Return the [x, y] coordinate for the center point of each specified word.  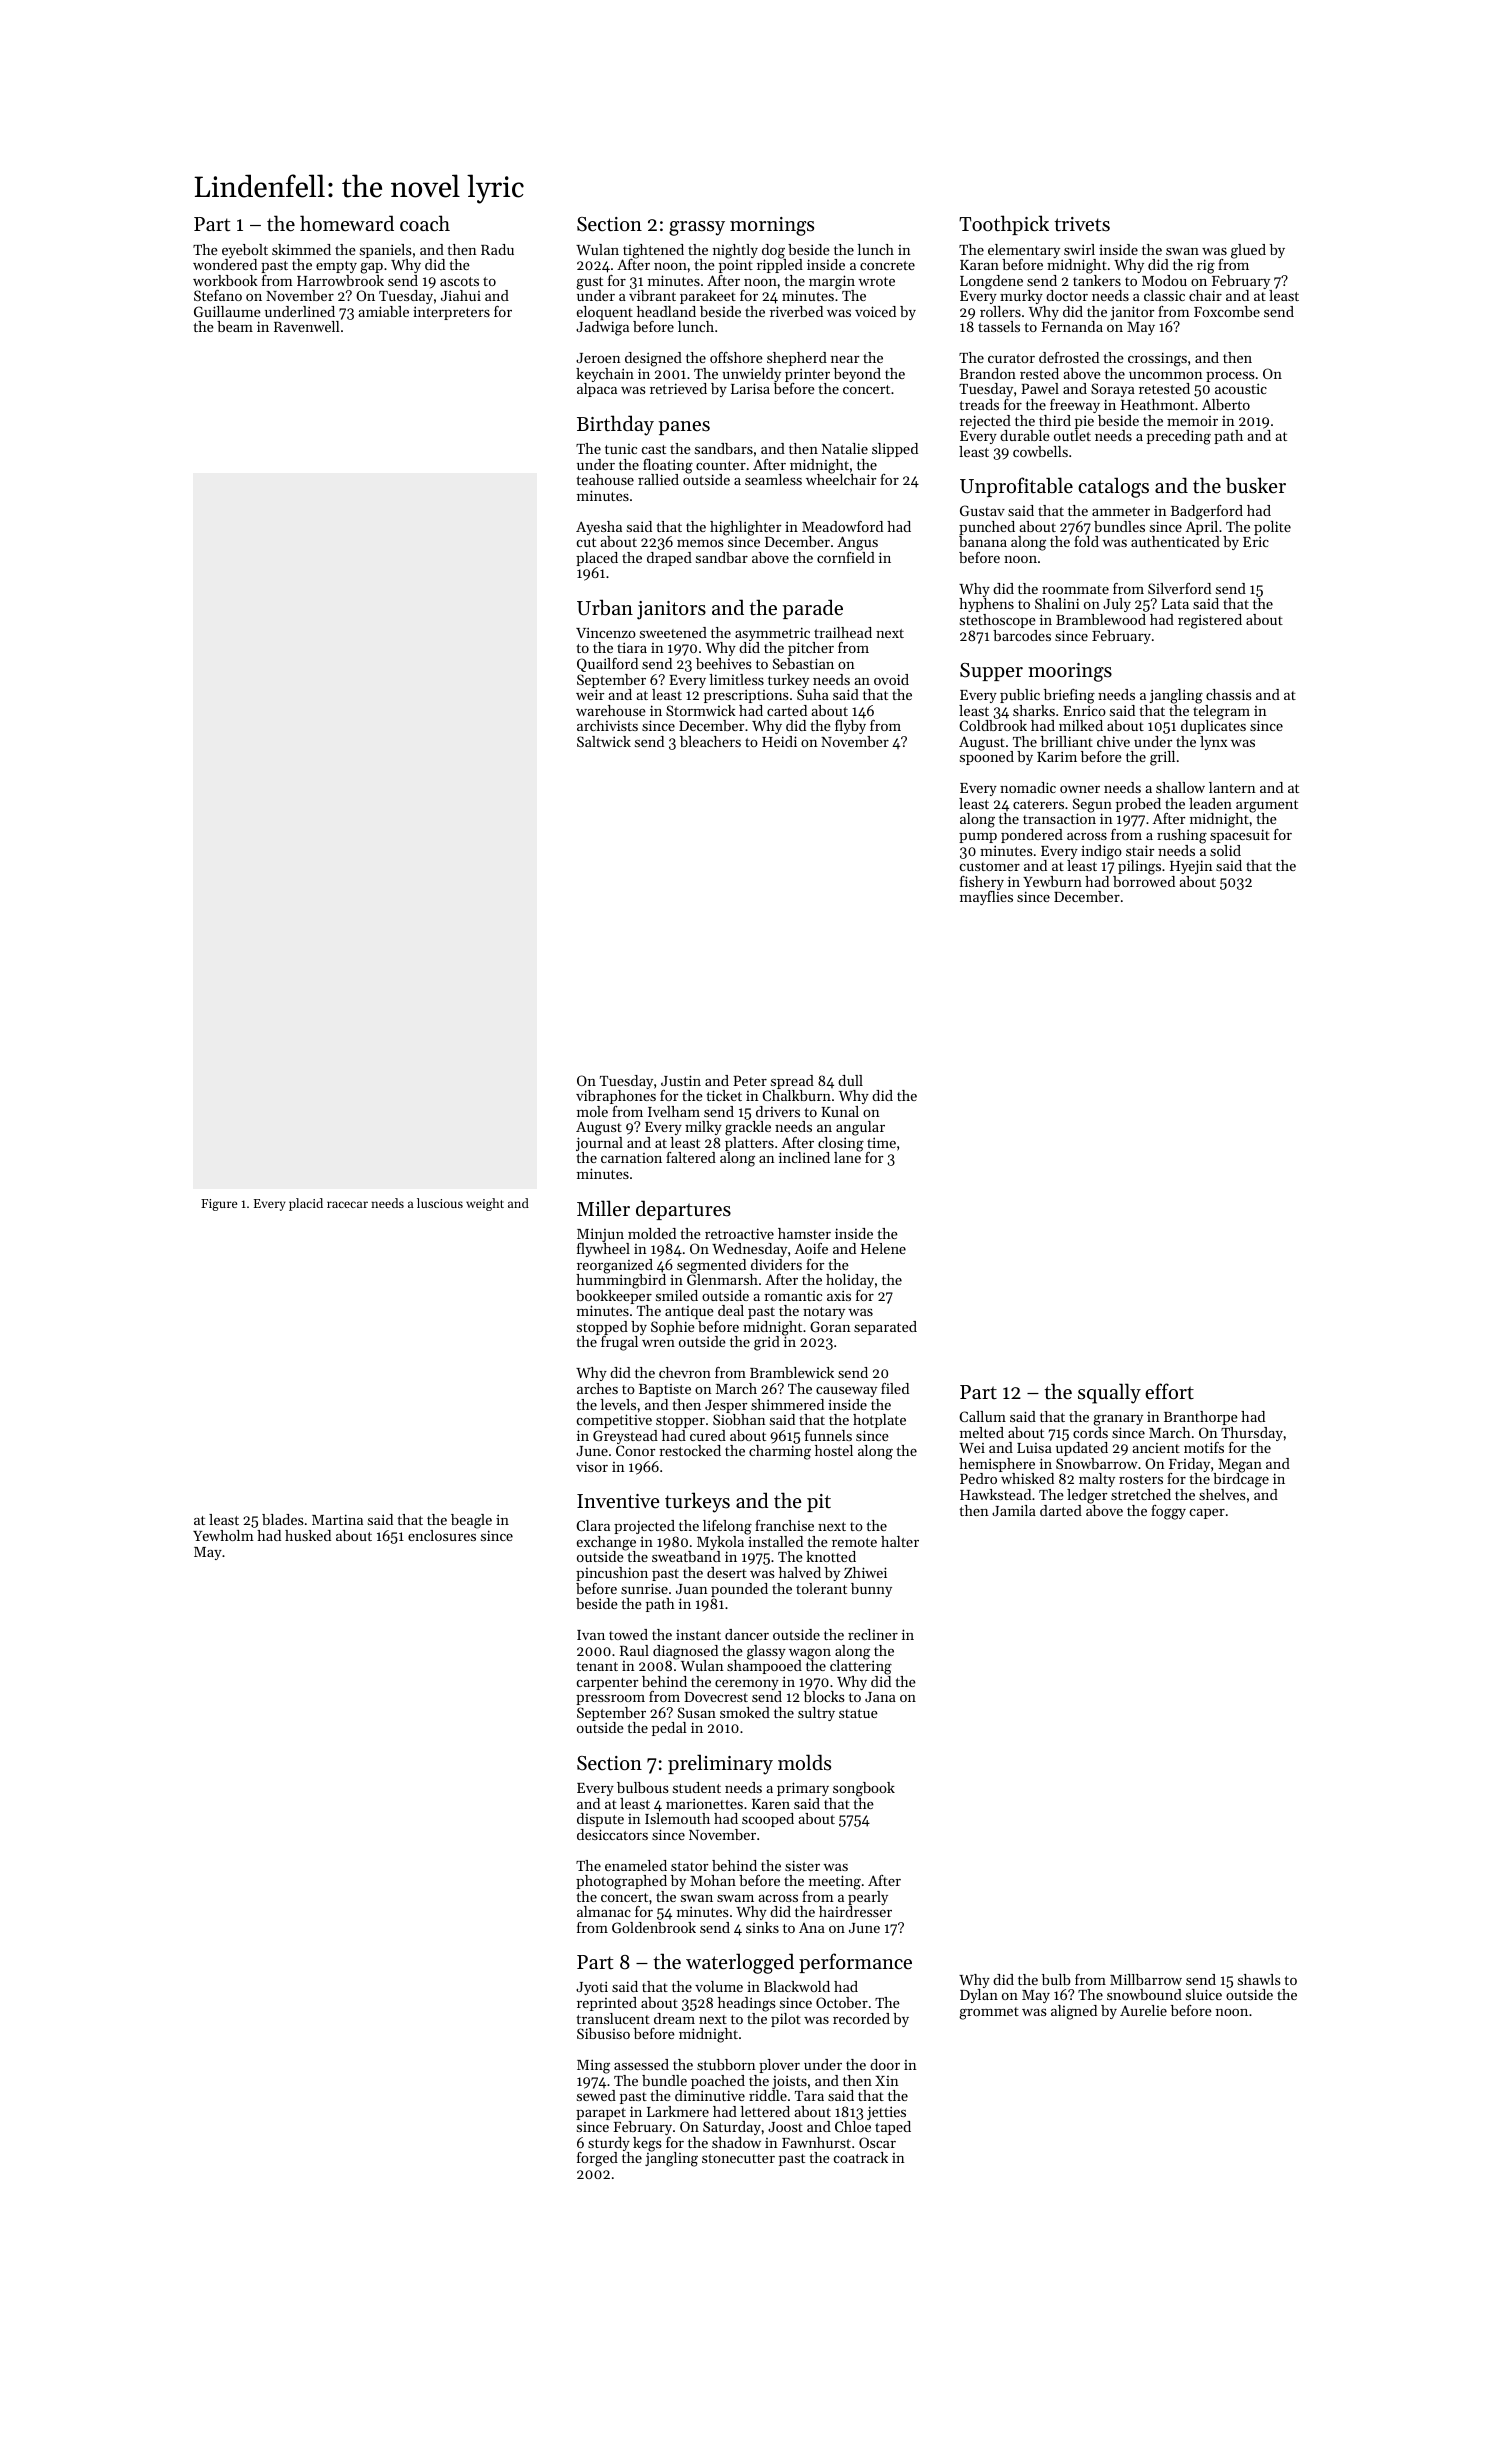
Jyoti [592, 1988]
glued [1248, 251]
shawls [1259, 1979]
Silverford [1179, 588]
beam [235, 326]
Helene [883, 1248]
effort [1169, 1391]
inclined [804, 1157]
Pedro [978, 1478]
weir [590, 694]
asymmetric [772, 634]
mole [592, 1111]
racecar [347, 1204]
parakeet [708, 297]
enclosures [442, 1535]
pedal [669, 1729]
